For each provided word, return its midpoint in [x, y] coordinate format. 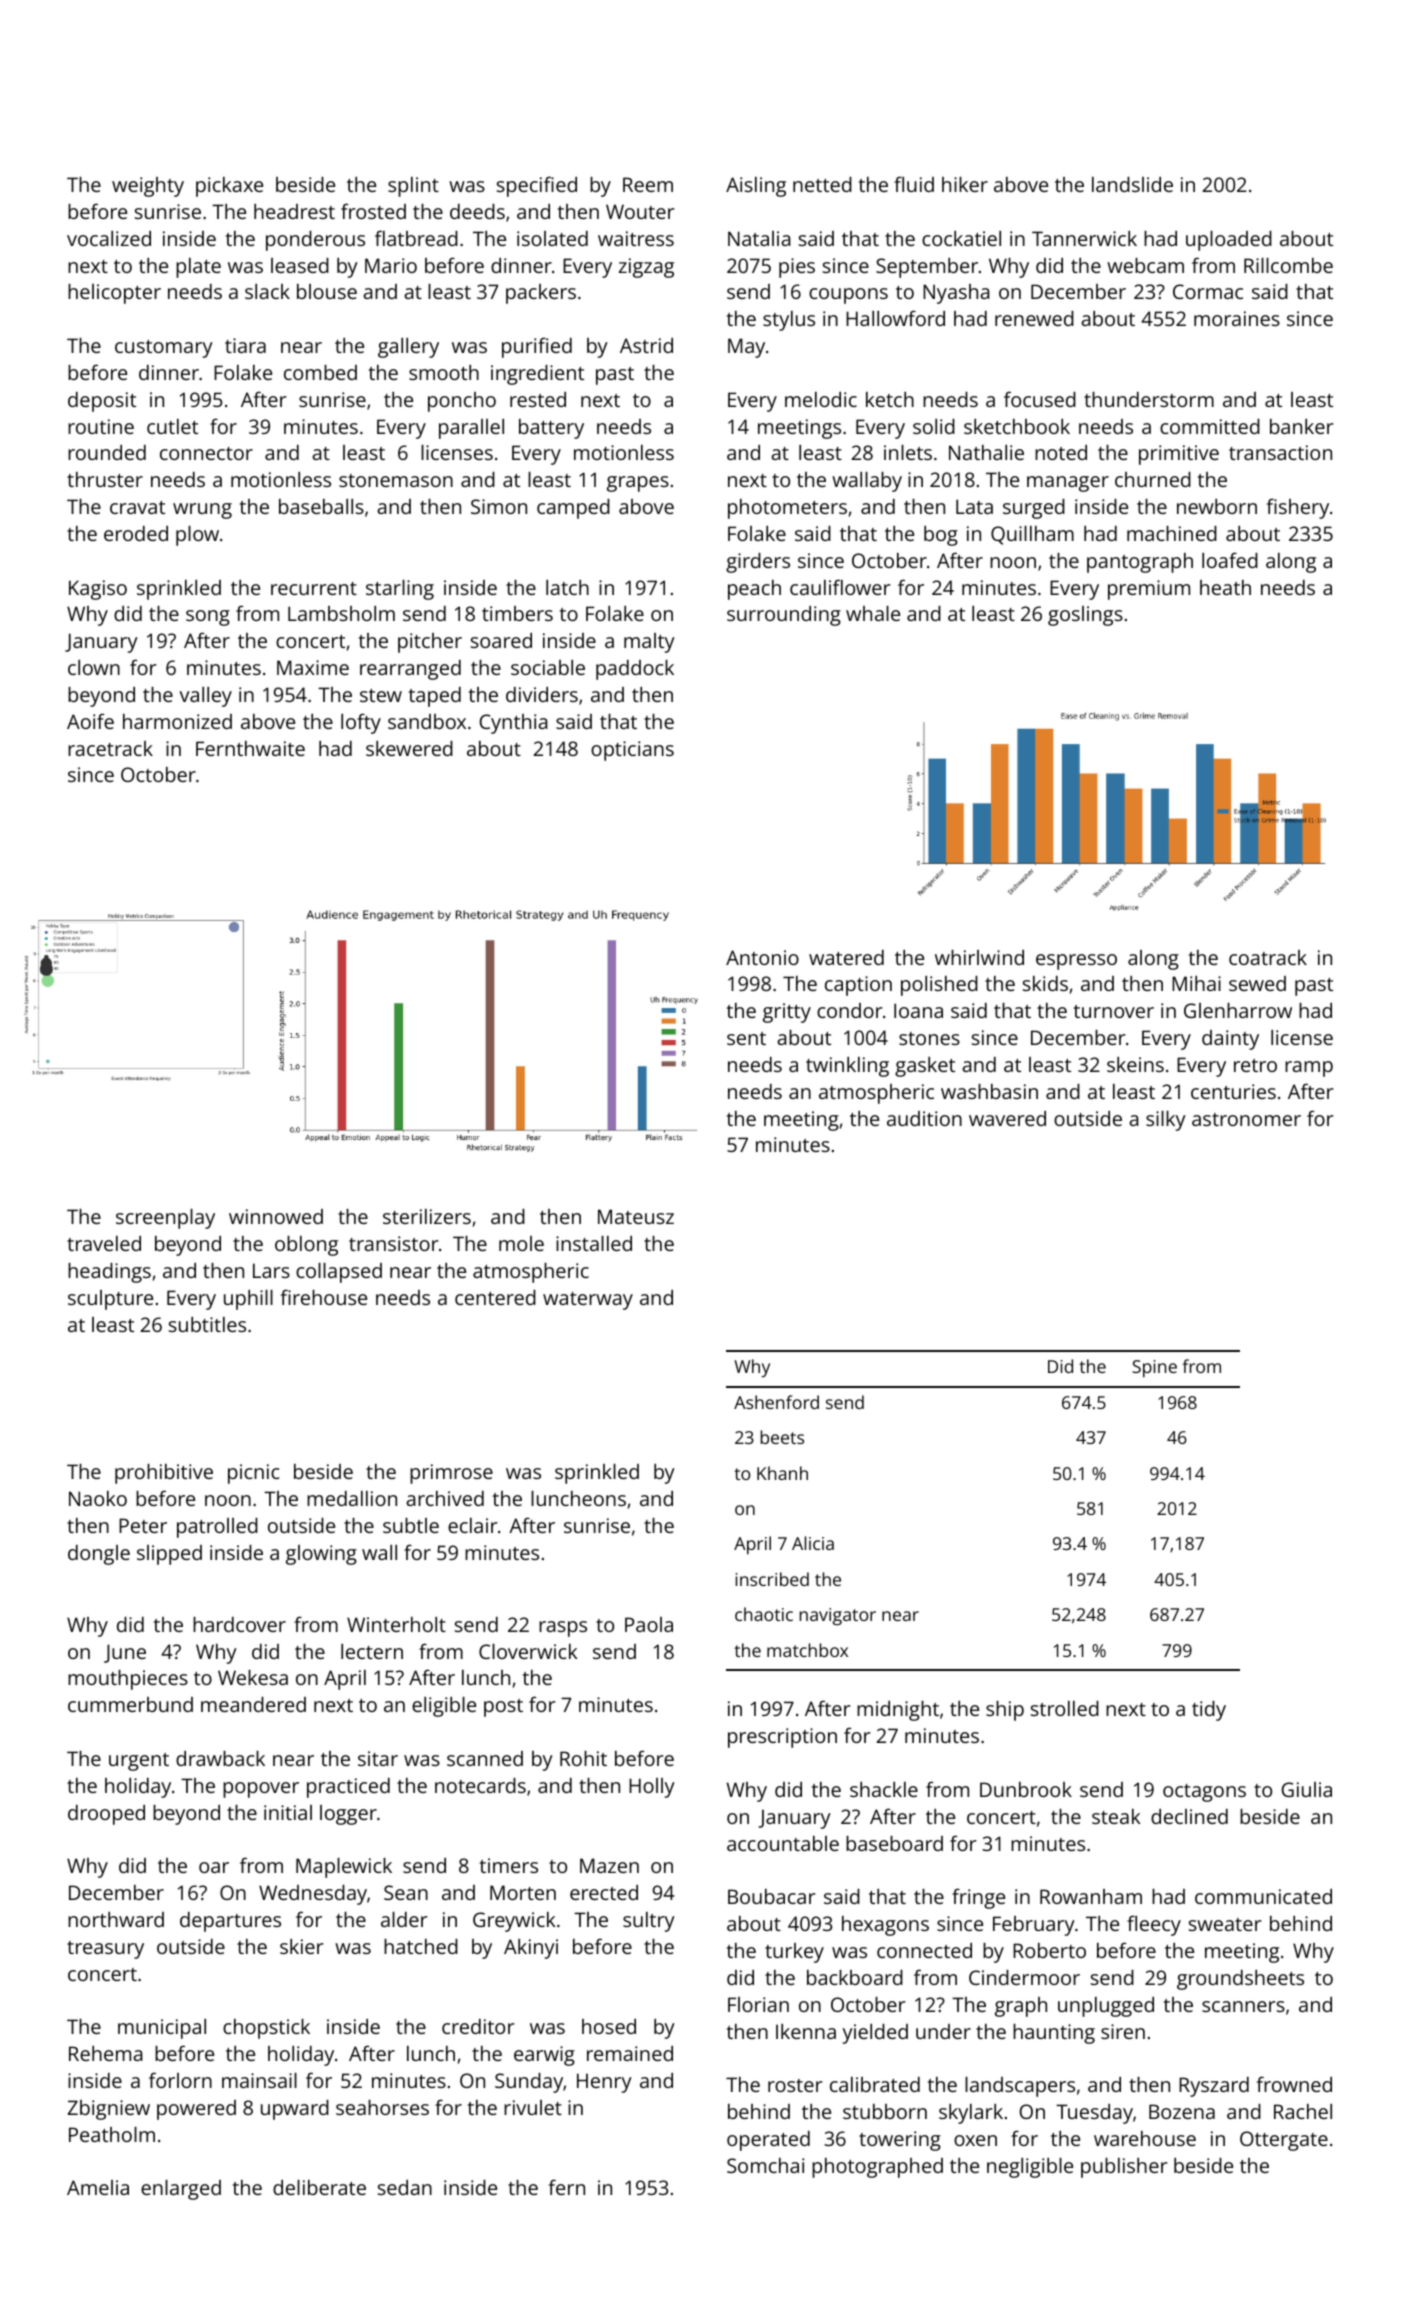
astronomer [1246, 1119]
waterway [588, 1301]
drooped [106, 1815]
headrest [294, 211]
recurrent [314, 588]
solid [934, 426]
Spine [1154, 1369]
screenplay [165, 1219]
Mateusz [636, 1216]
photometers [787, 509]
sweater [1225, 1924]
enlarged [181, 2190]
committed [1210, 426]
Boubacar [772, 1896]
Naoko [98, 1498]
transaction [1280, 452]
